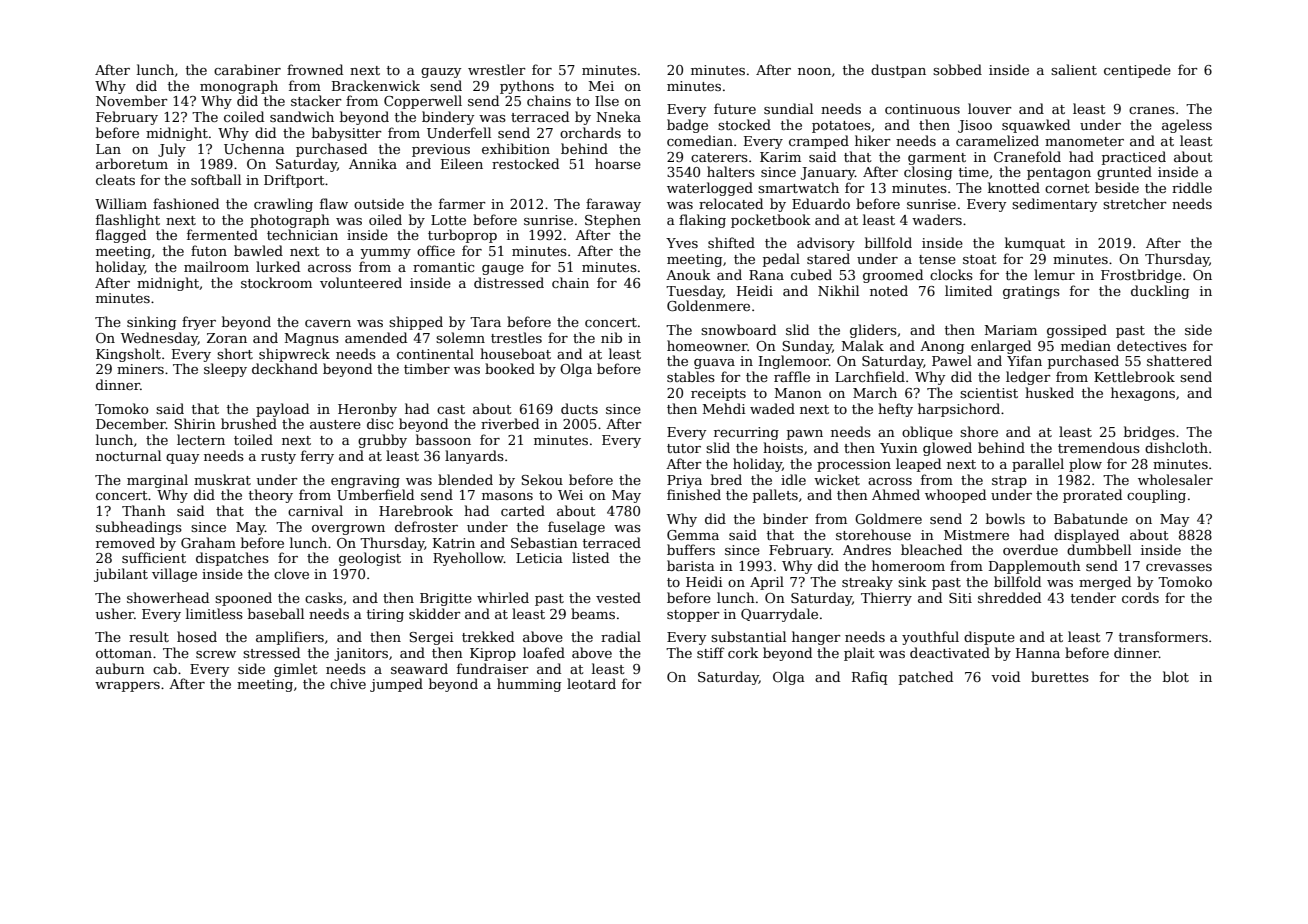 This screenshot has width=1308, height=924. Describe the element at coordinates (441, 73) in the screenshot. I see `gauzy` at that location.
